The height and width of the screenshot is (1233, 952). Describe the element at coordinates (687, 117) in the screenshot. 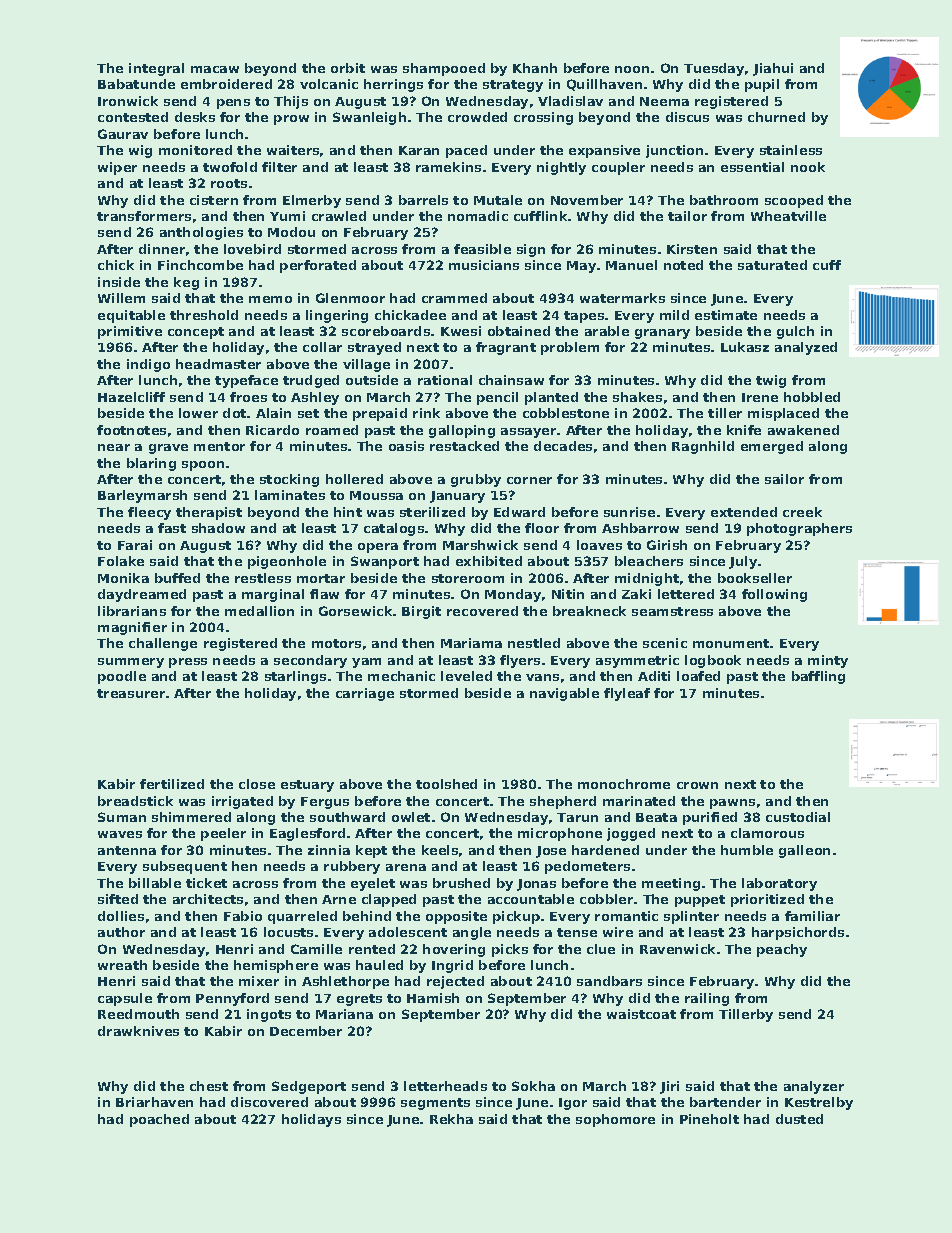

I see `discus` at that location.
